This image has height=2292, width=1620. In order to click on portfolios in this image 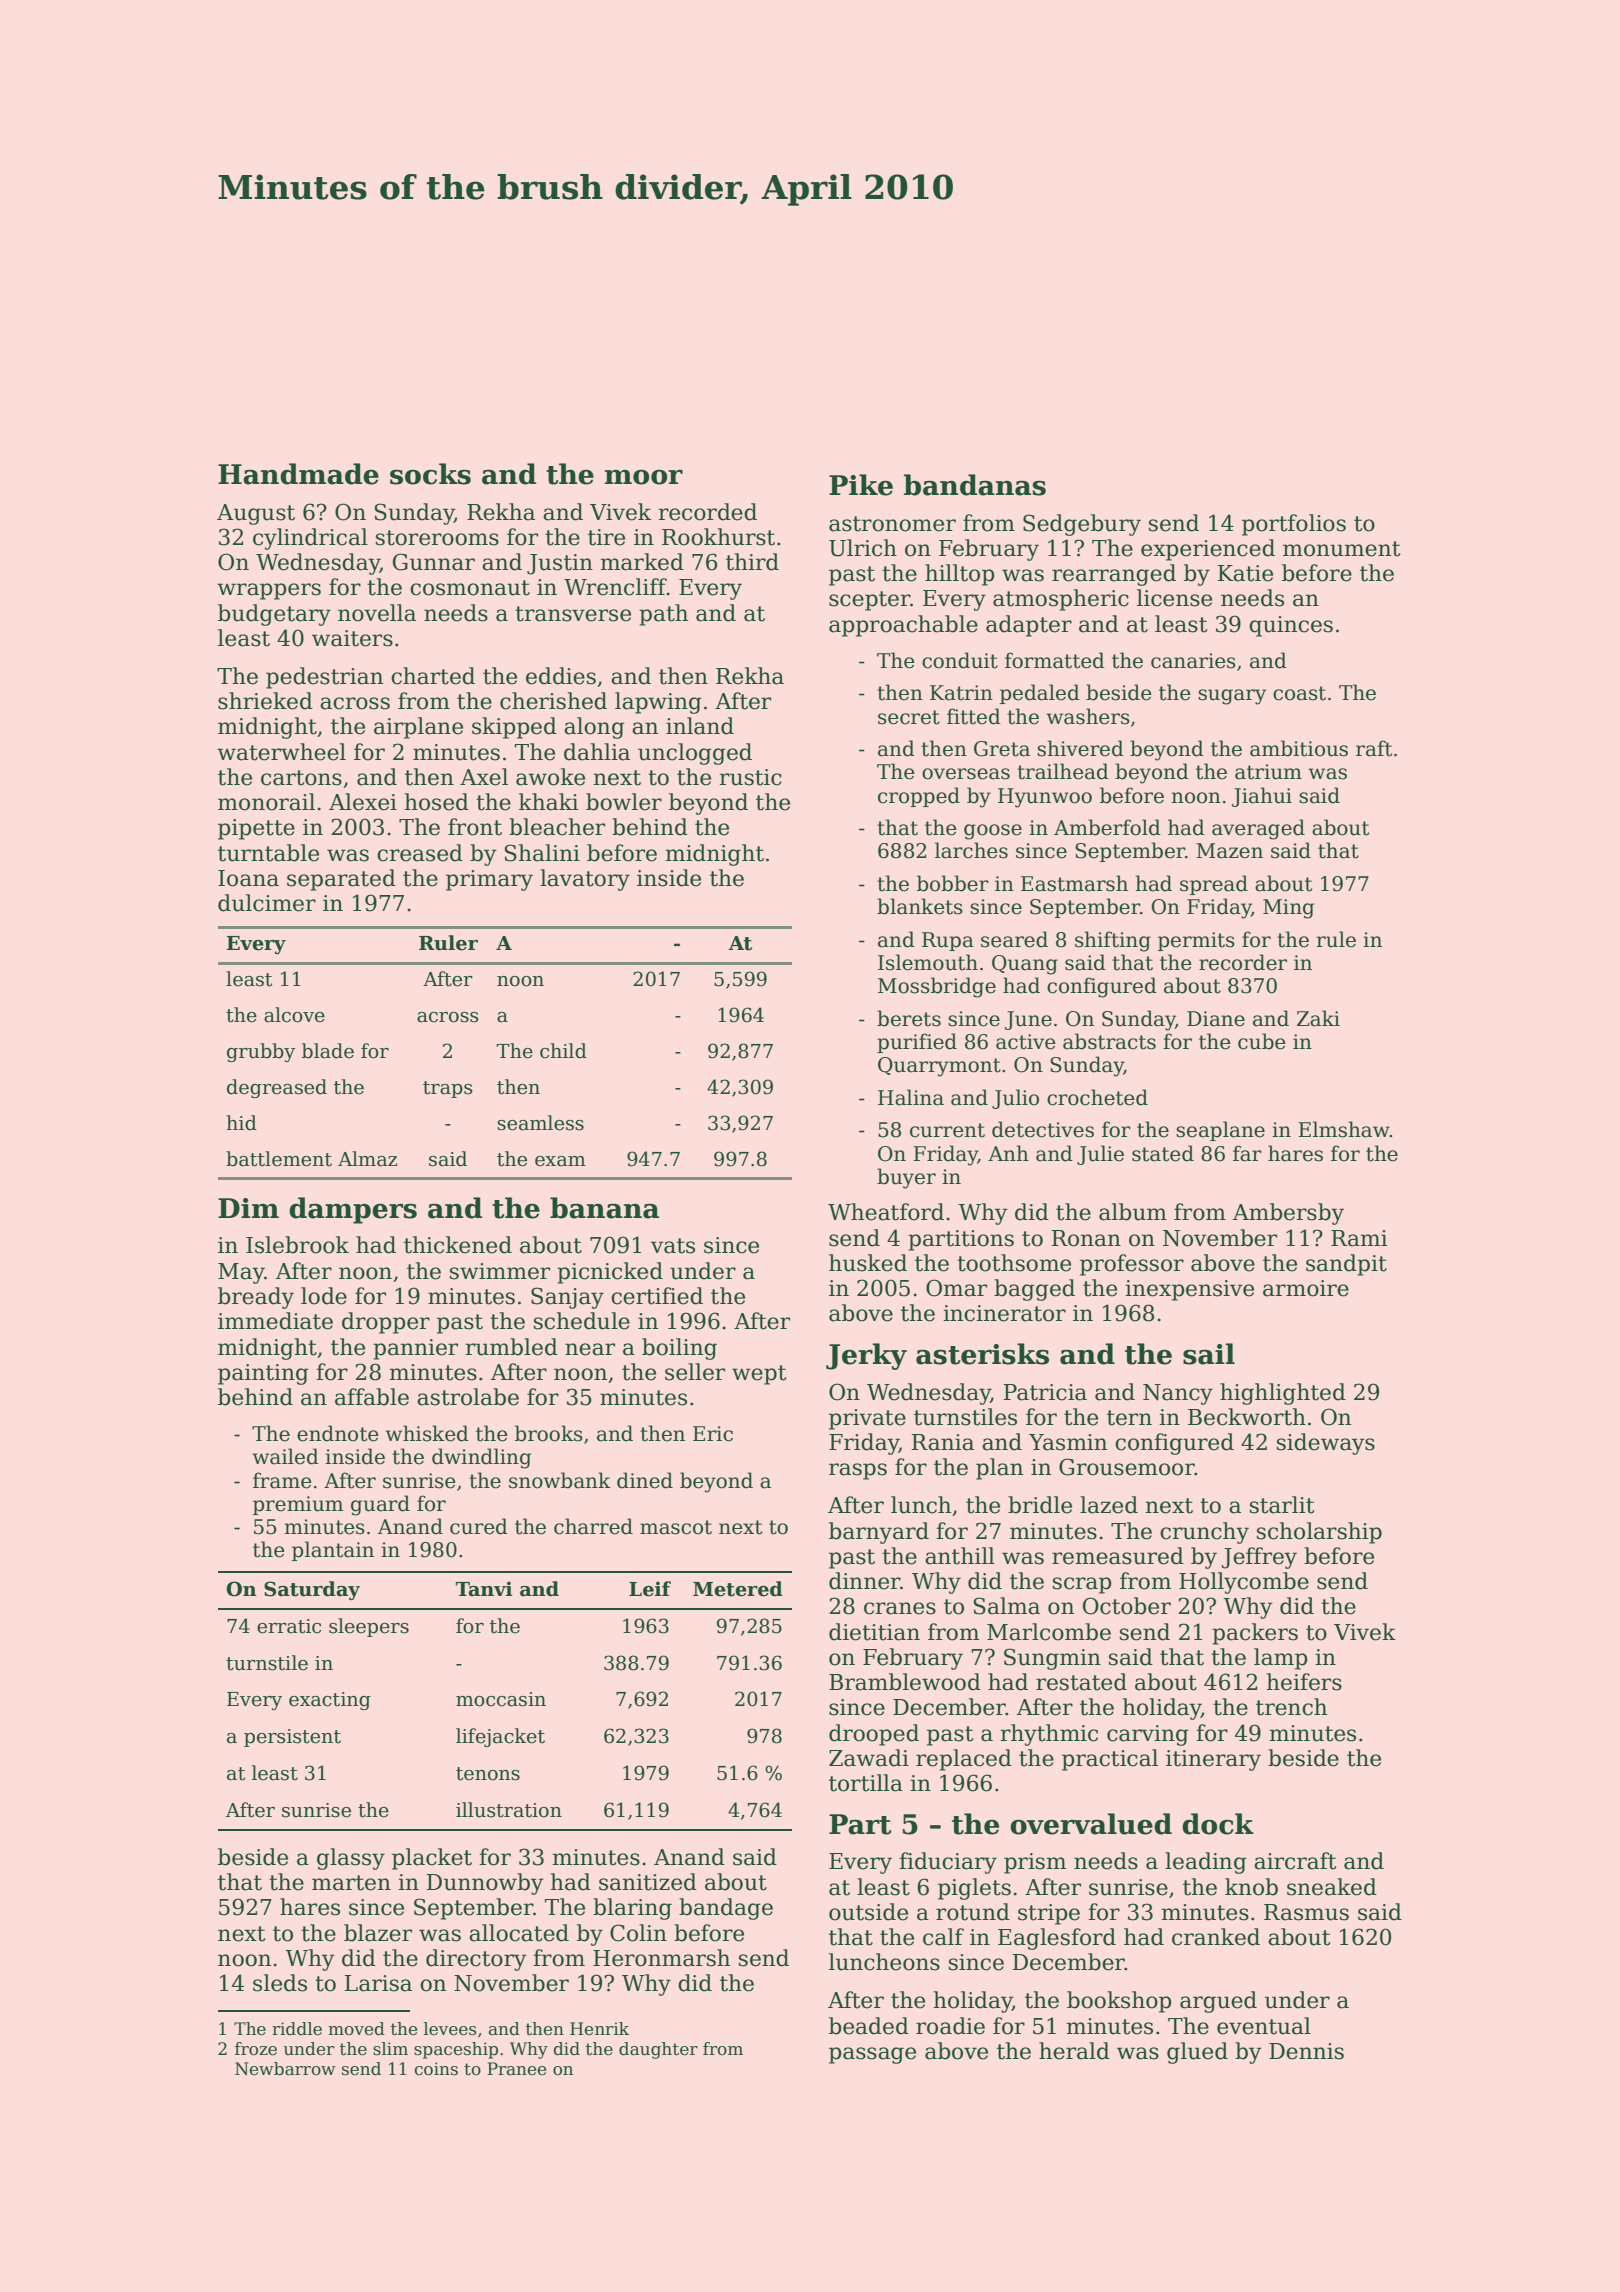, I will do `click(1294, 525)`.
